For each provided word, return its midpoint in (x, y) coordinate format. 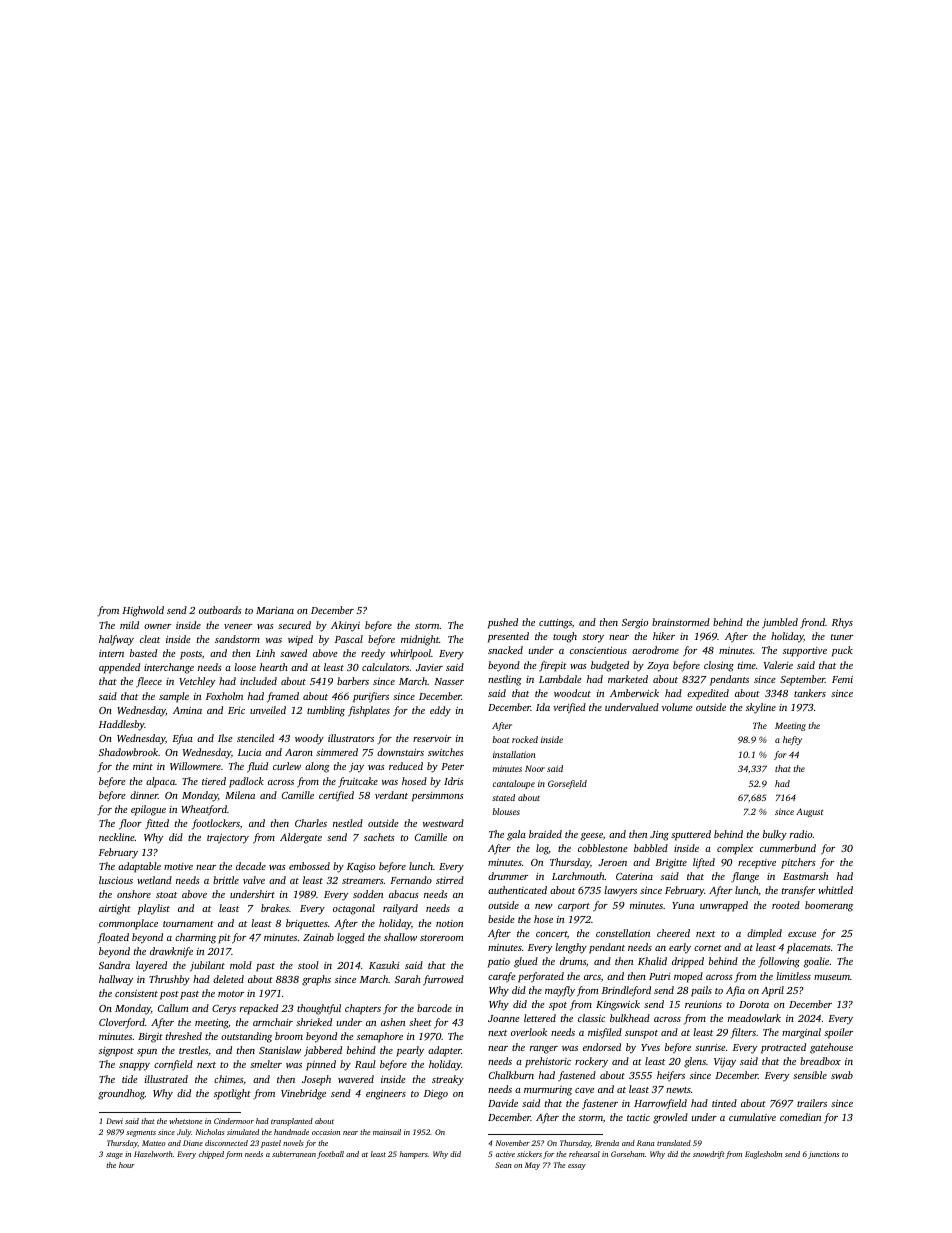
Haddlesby (122, 725)
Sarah (408, 979)
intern (111, 653)
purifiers (371, 697)
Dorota (754, 1004)
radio (801, 834)
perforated (541, 977)
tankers (810, 693)
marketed (628, 679)
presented (508, 637)
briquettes (307, 924)
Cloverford (122, 1023)
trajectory (228, 839)
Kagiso (361, 868)
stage (114, 1155)
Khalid (652, 961)
